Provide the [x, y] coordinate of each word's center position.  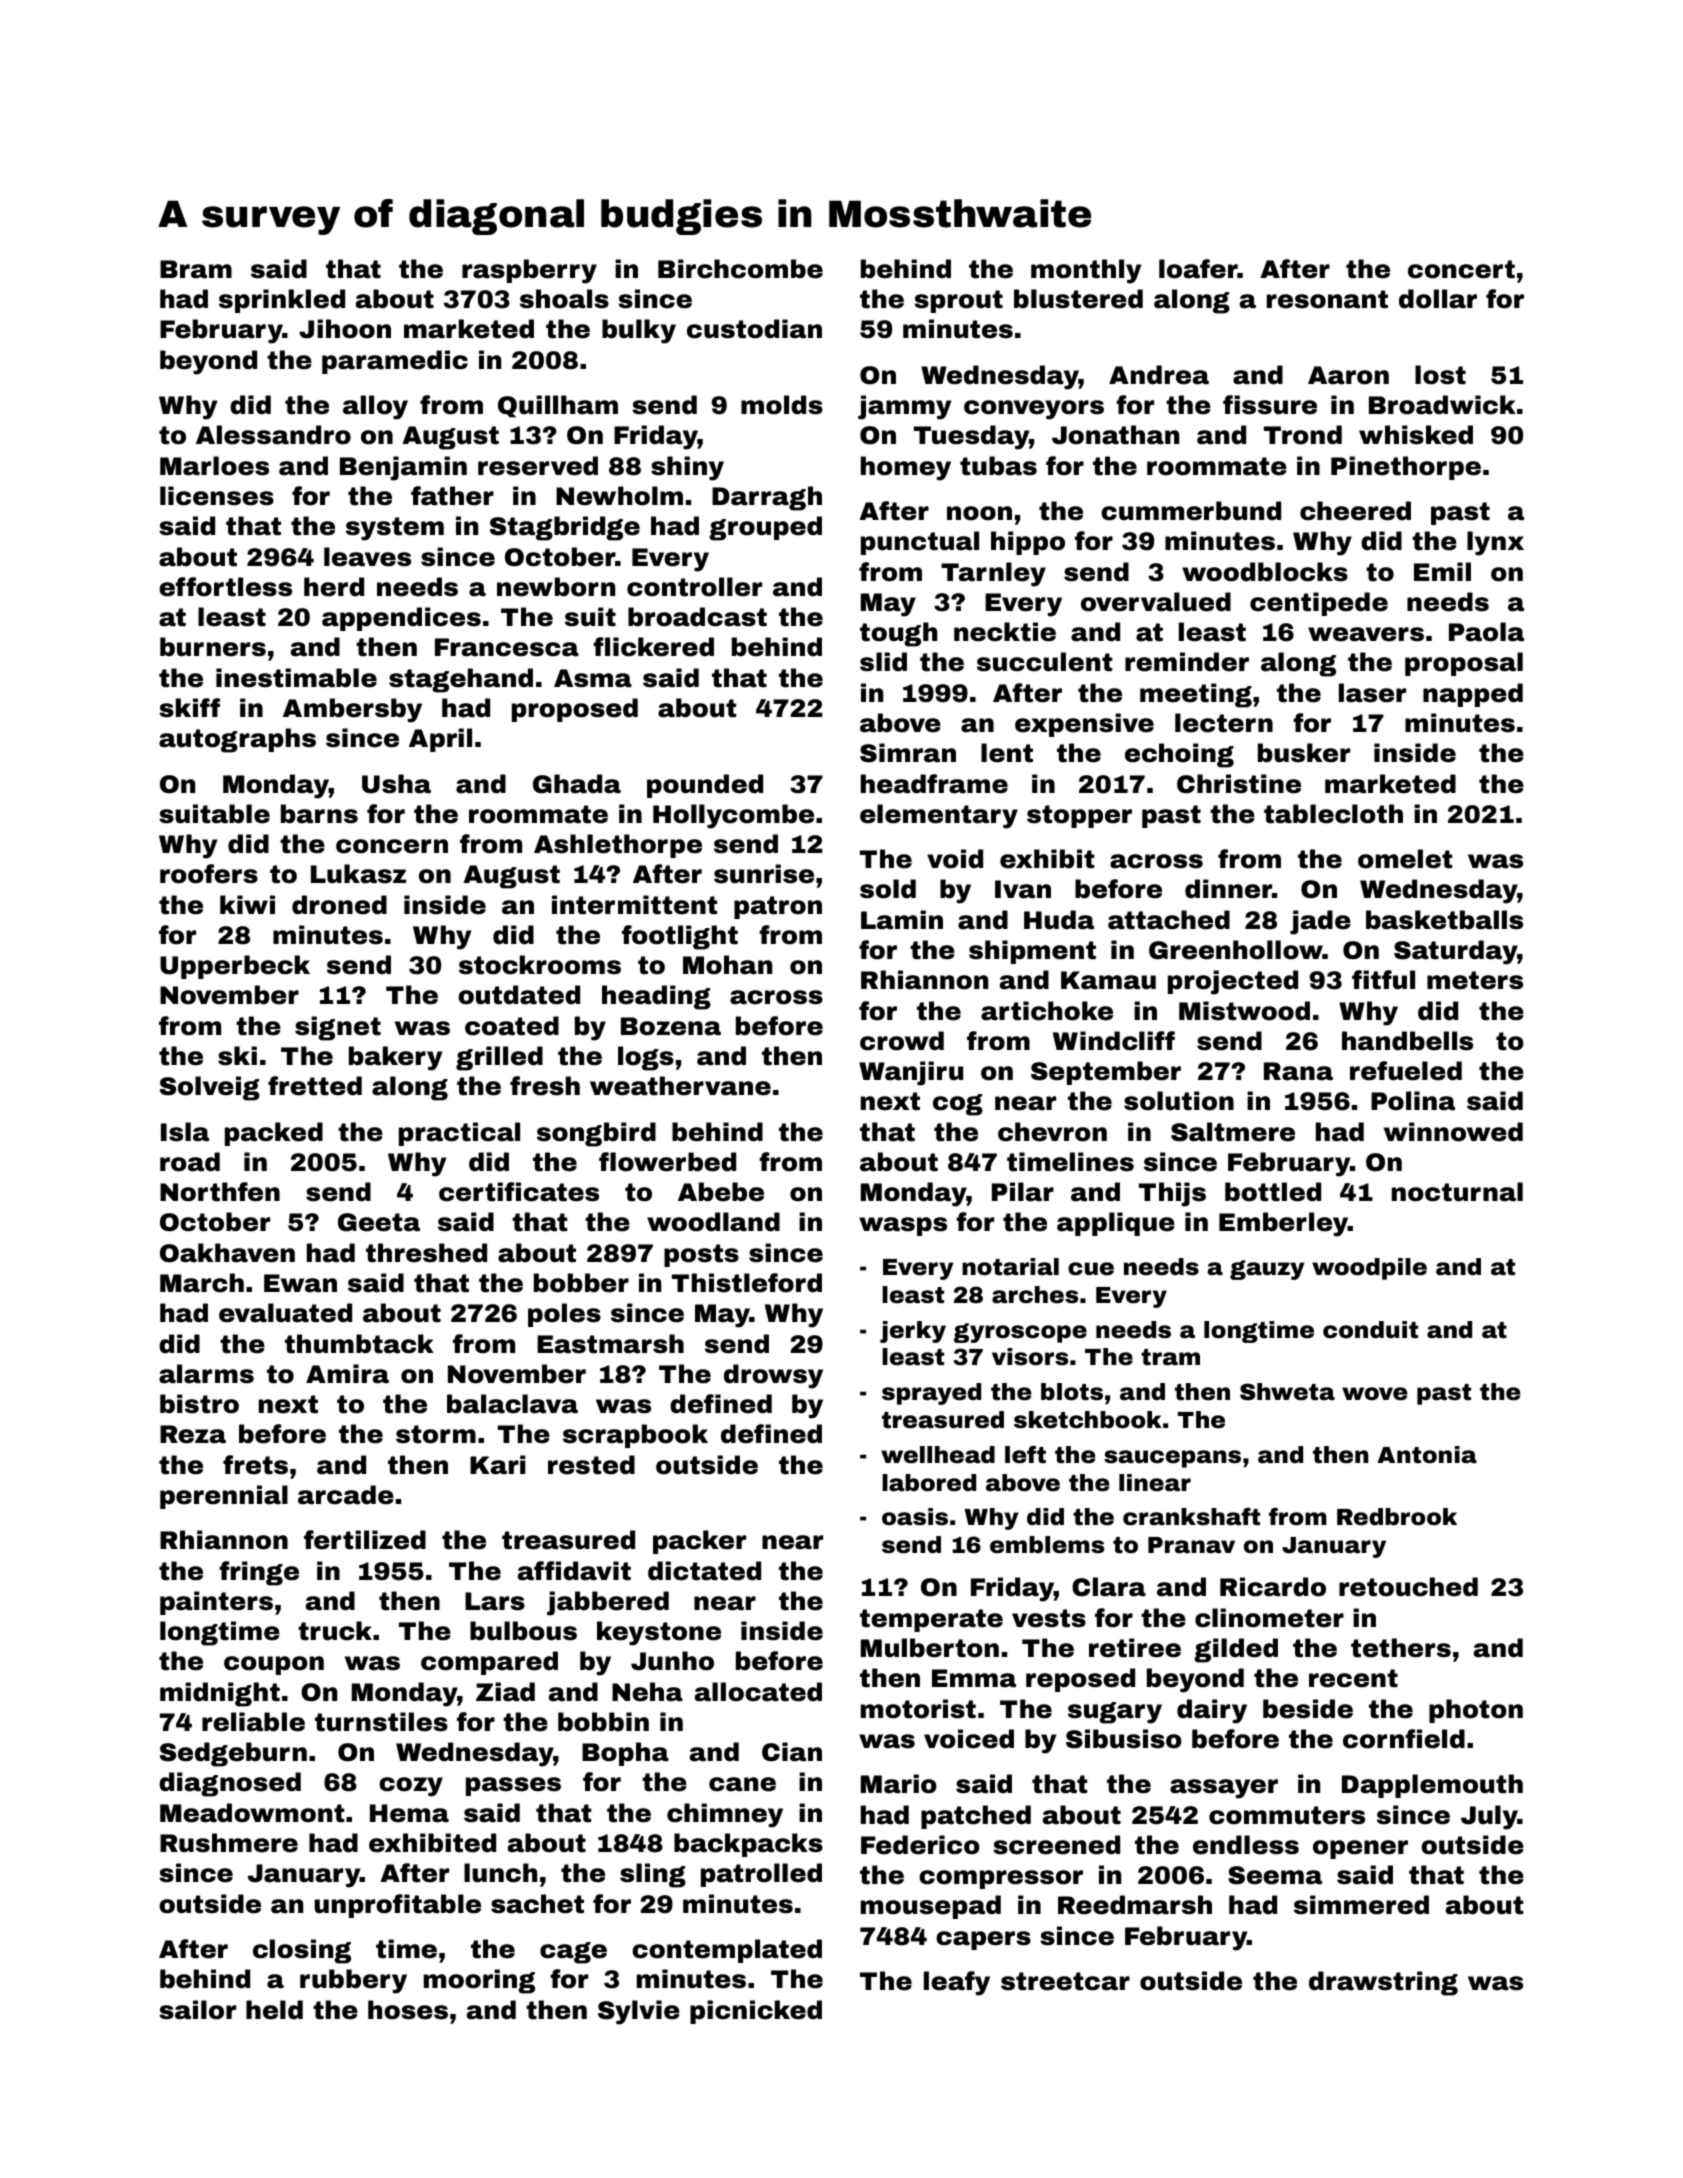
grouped [765, 528]
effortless [225, 587]
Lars [495, 1601]
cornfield [1404, 1739]
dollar [1438, 299]
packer [699, 1542]
